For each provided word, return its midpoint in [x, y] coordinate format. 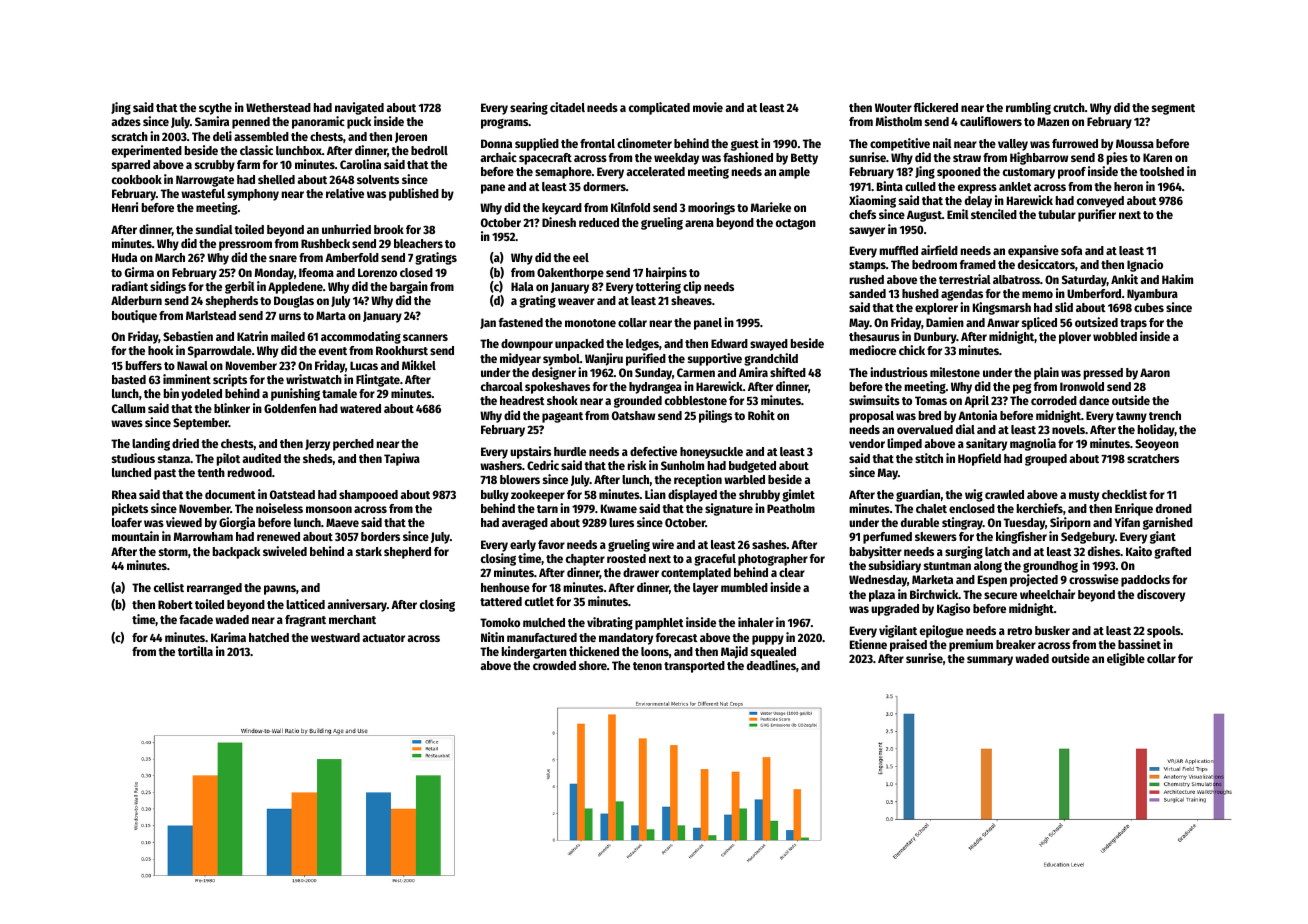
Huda [124, 257]
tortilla [195, 651]
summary [990, 661]
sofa [1071, 250]
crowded [554, 665]
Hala [522, 286]
